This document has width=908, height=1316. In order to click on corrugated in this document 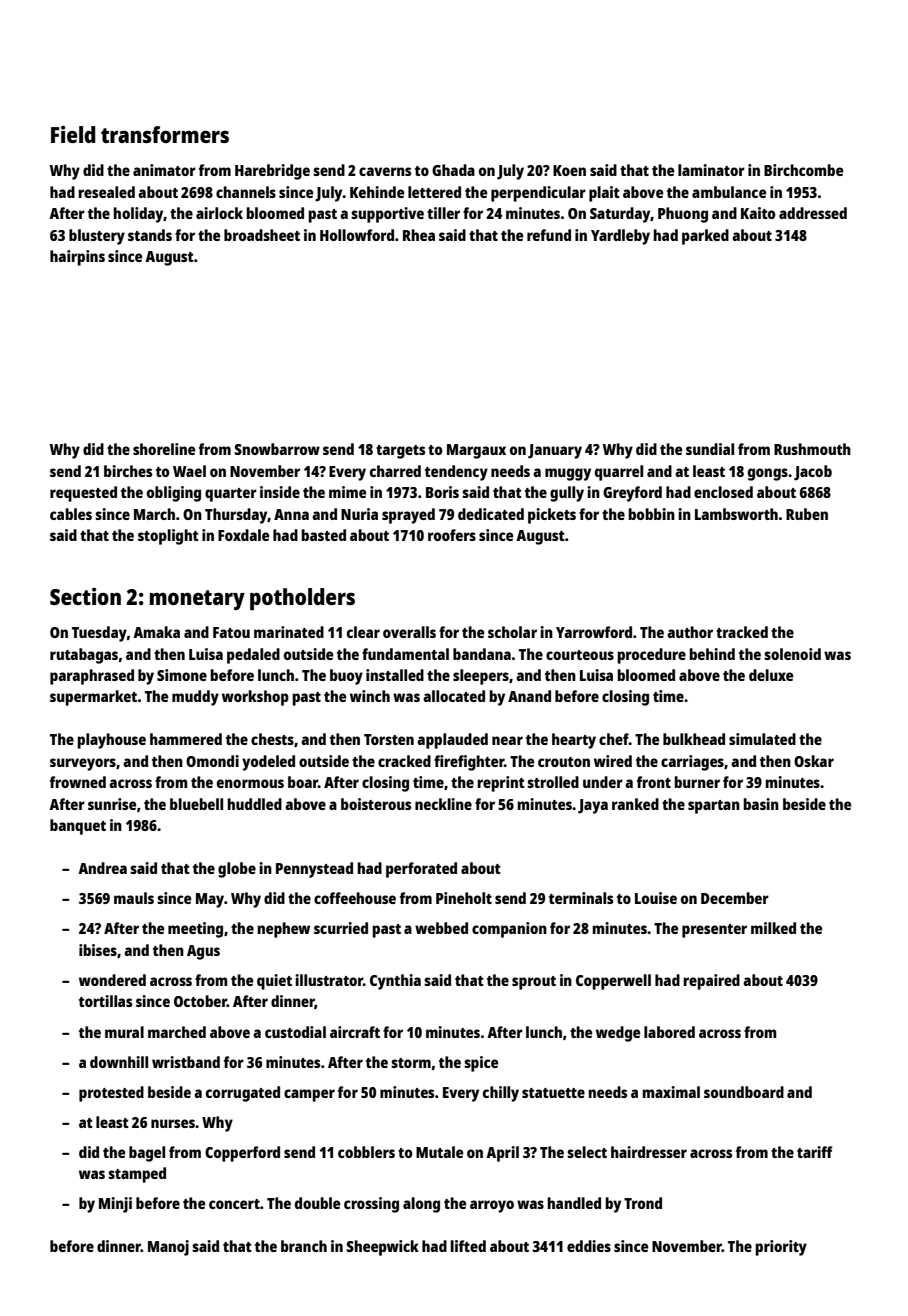, I will do `click(243, 1094)`.
